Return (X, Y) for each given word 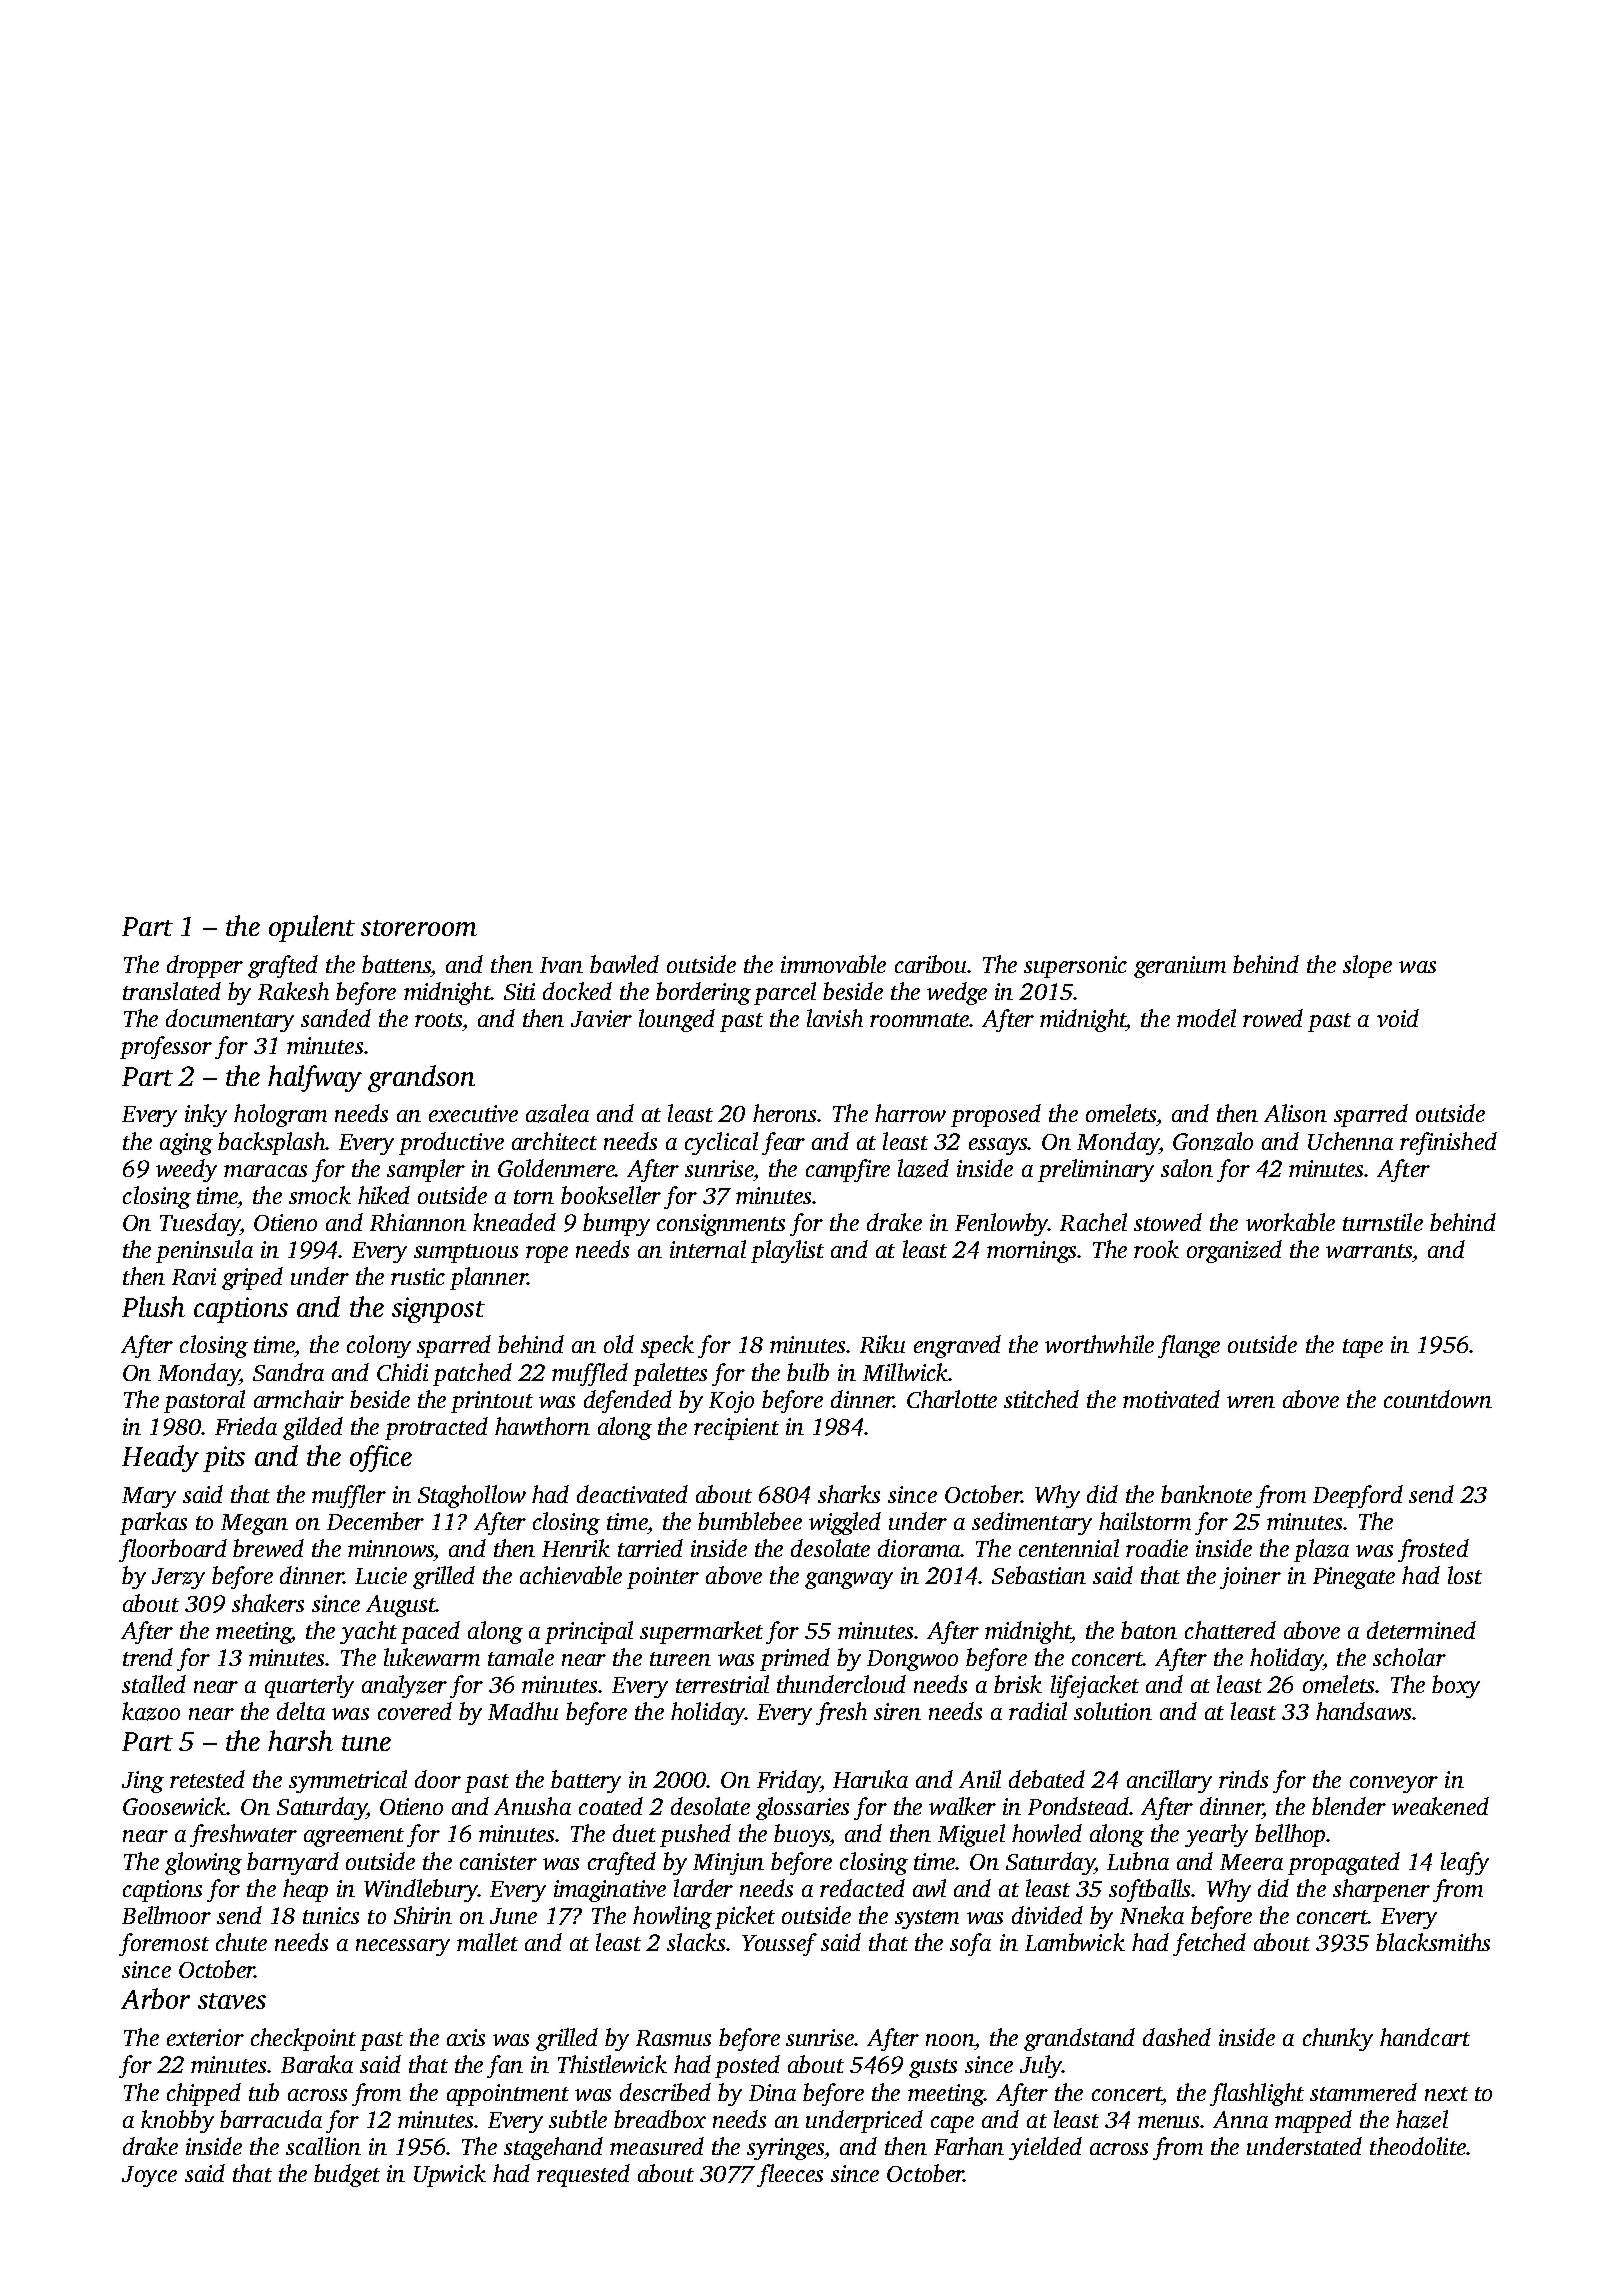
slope (1367, 966)
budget (347, 2175)
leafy (1465, 1863)
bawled (624, 964)
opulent (312, 928)
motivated (1171, 1399)
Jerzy (178, 1578)
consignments (721, 1225)
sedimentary (1032, 1523)
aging (186, 1144)
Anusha (532, 1806)
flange (1189, 1346)
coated (611, 1806)
